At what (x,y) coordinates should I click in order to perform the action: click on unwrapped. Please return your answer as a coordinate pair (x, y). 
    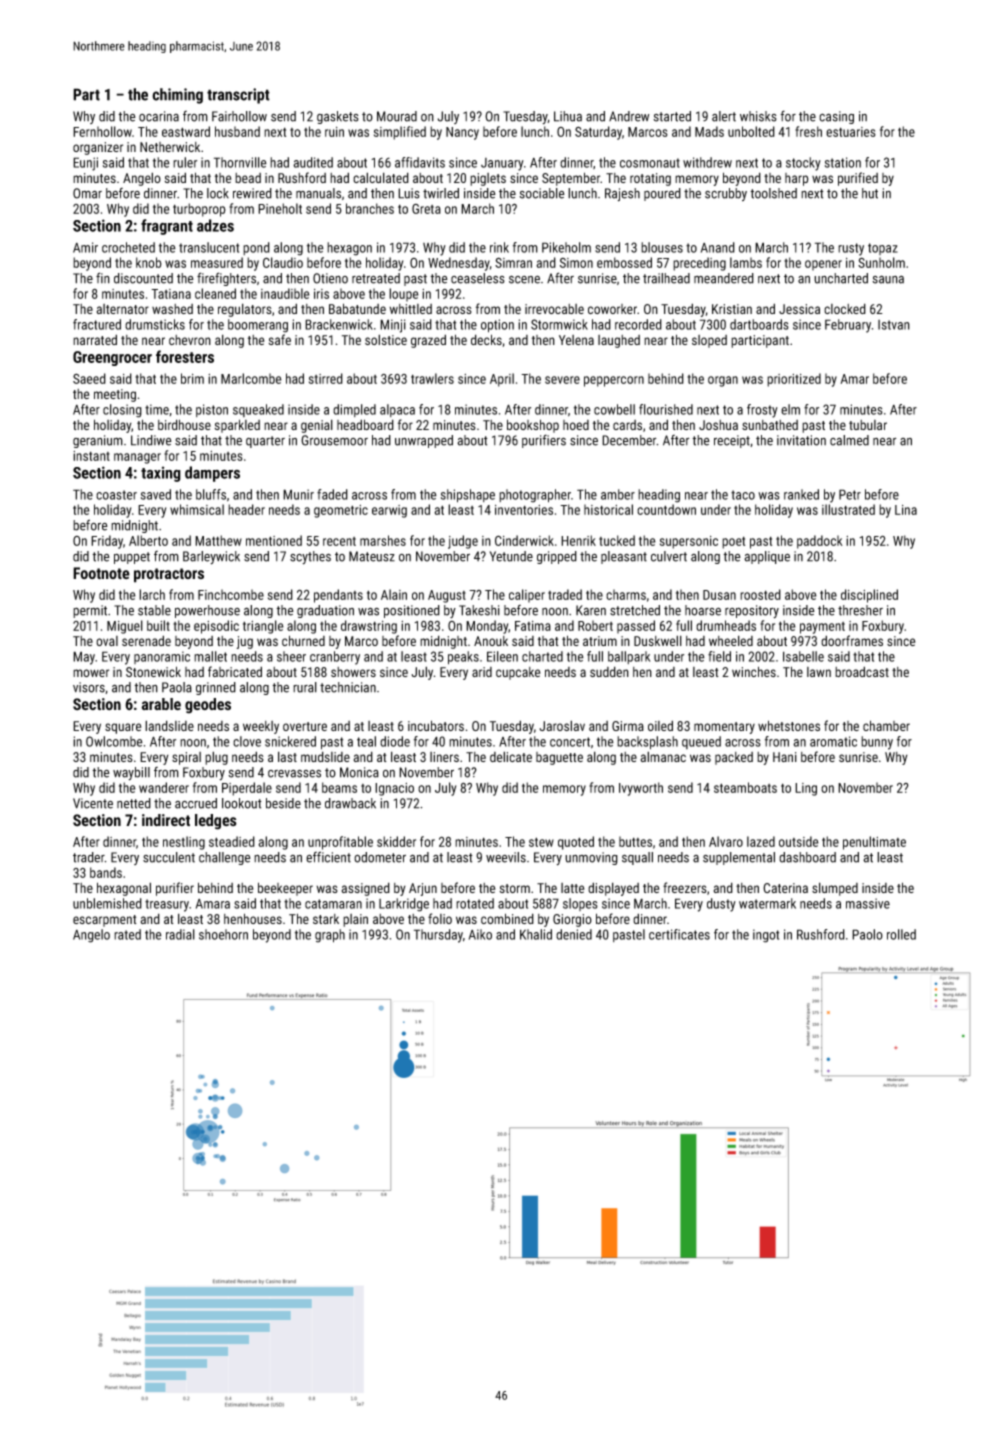
    Looking at the image, I should click on (424, 441).
